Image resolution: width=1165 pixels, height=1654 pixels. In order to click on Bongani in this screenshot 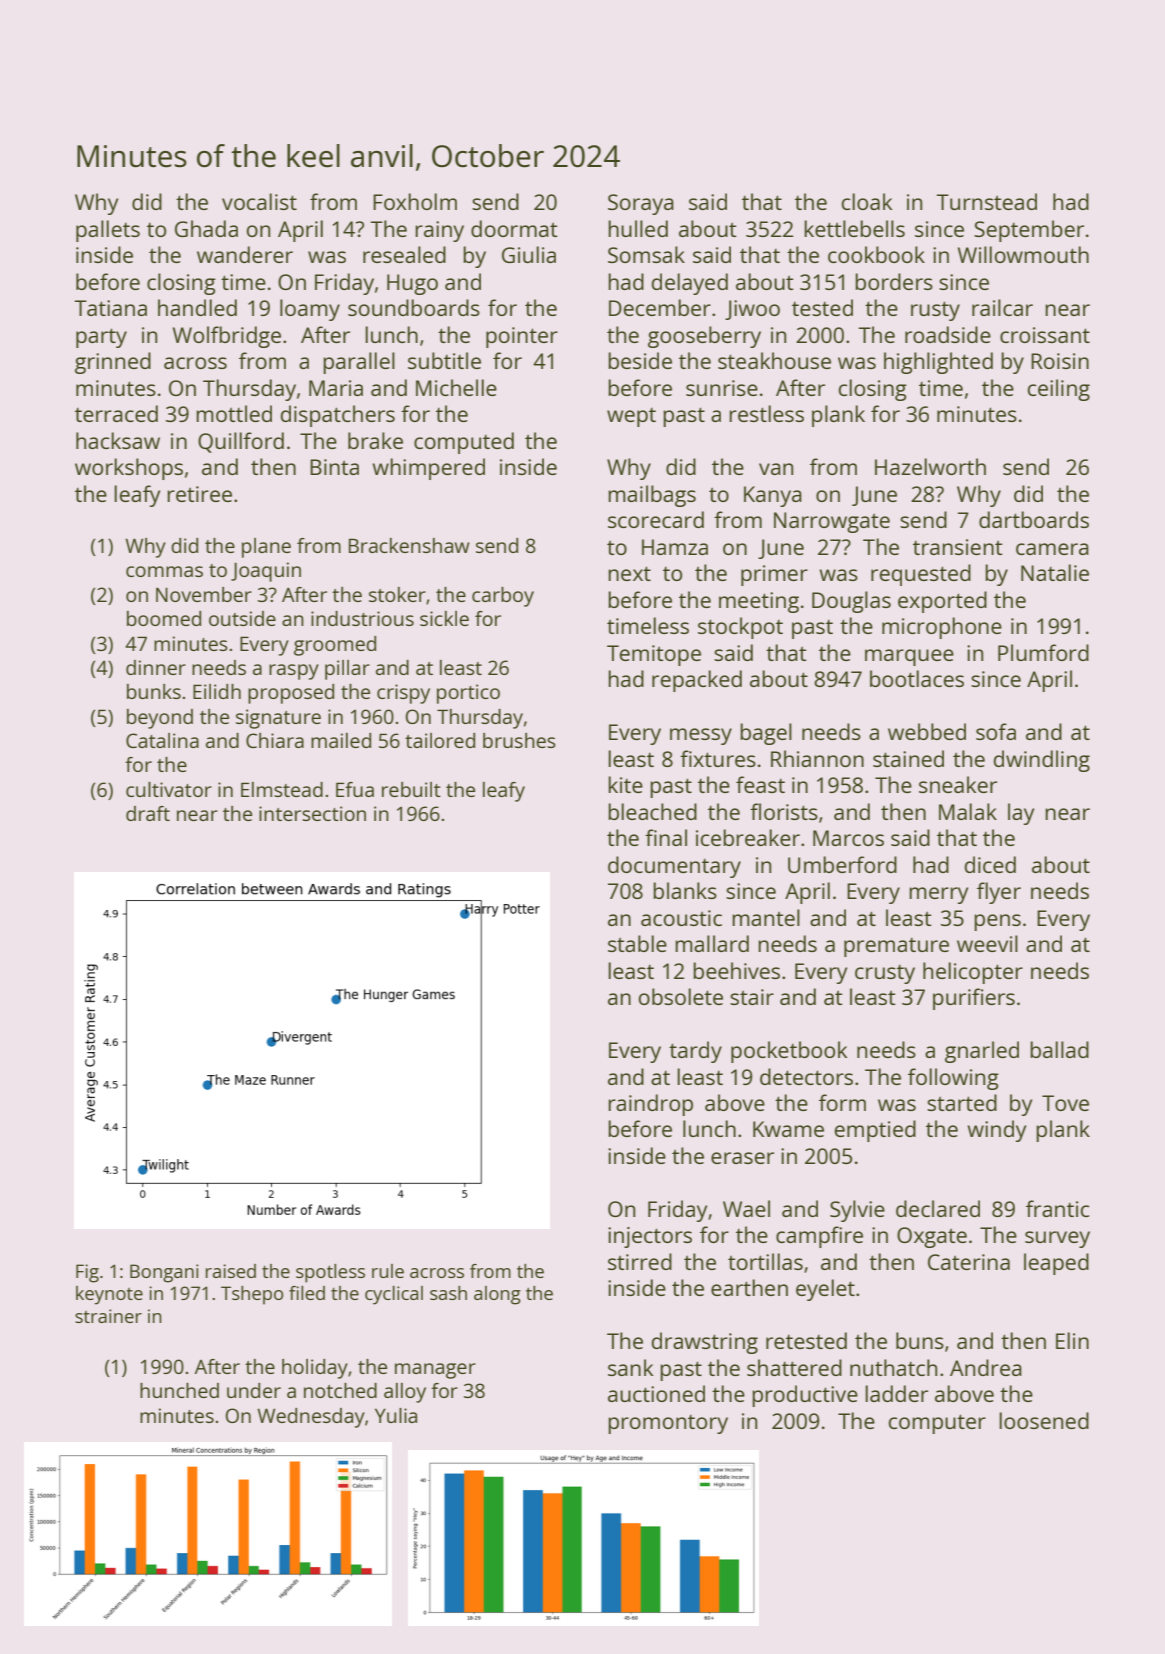, I will do `click(164, 1273)`.
